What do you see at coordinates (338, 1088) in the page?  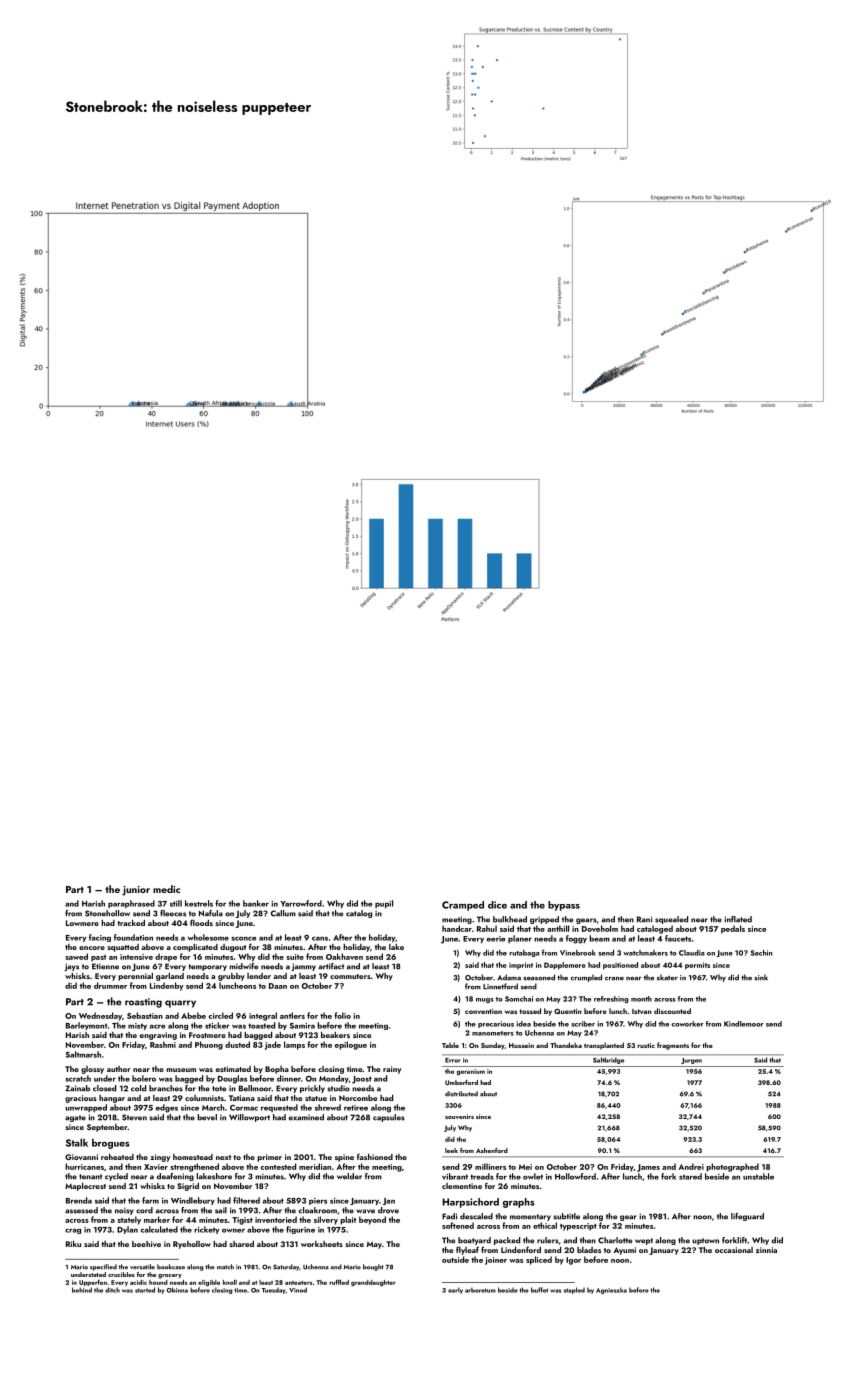 I see `studio` at bounding box center [338, 1088].
